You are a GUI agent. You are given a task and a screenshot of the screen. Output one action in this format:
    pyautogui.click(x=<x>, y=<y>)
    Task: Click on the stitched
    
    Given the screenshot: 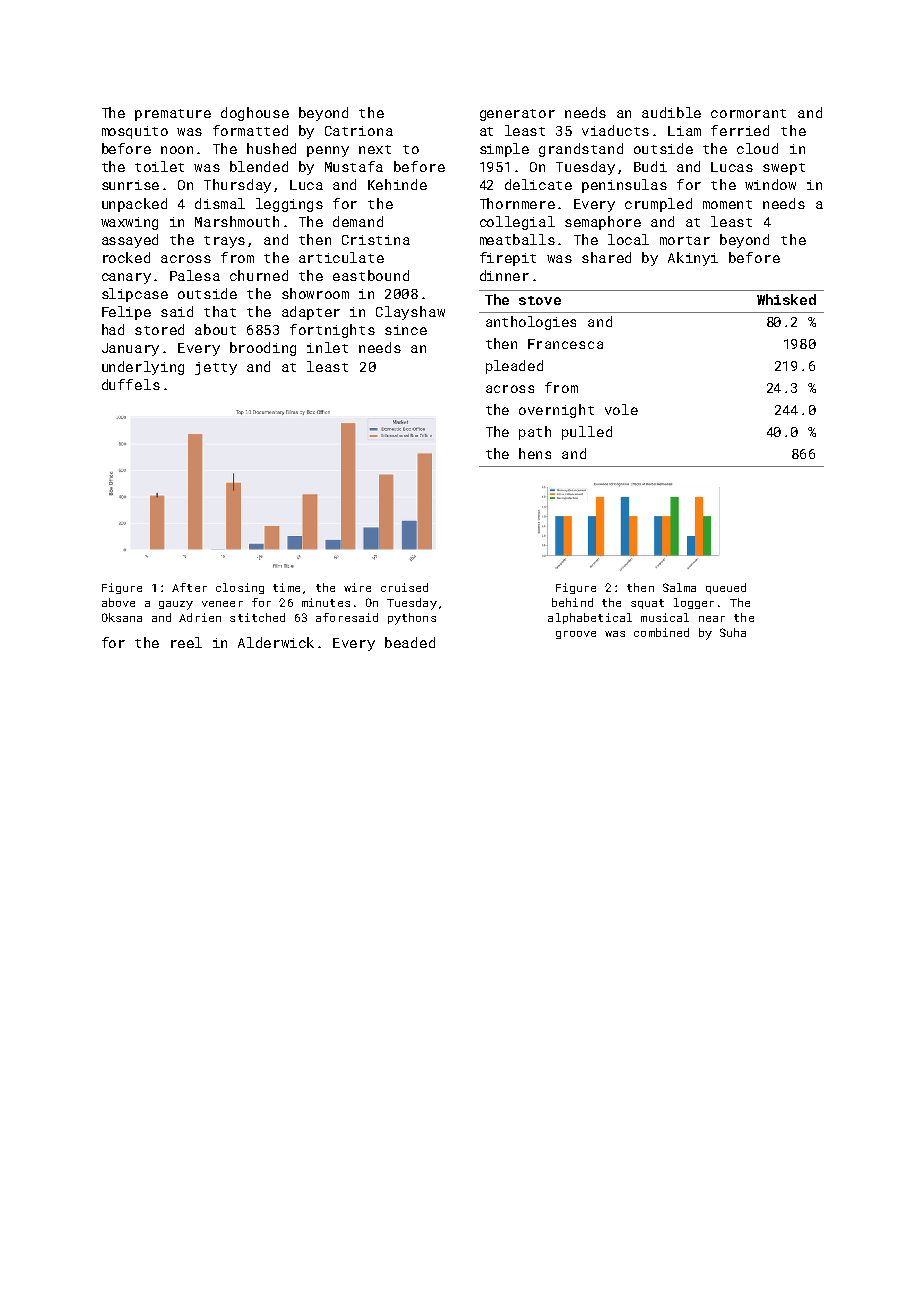 What is the action you would take?
    pyautogui.click(x=257, y=617)
